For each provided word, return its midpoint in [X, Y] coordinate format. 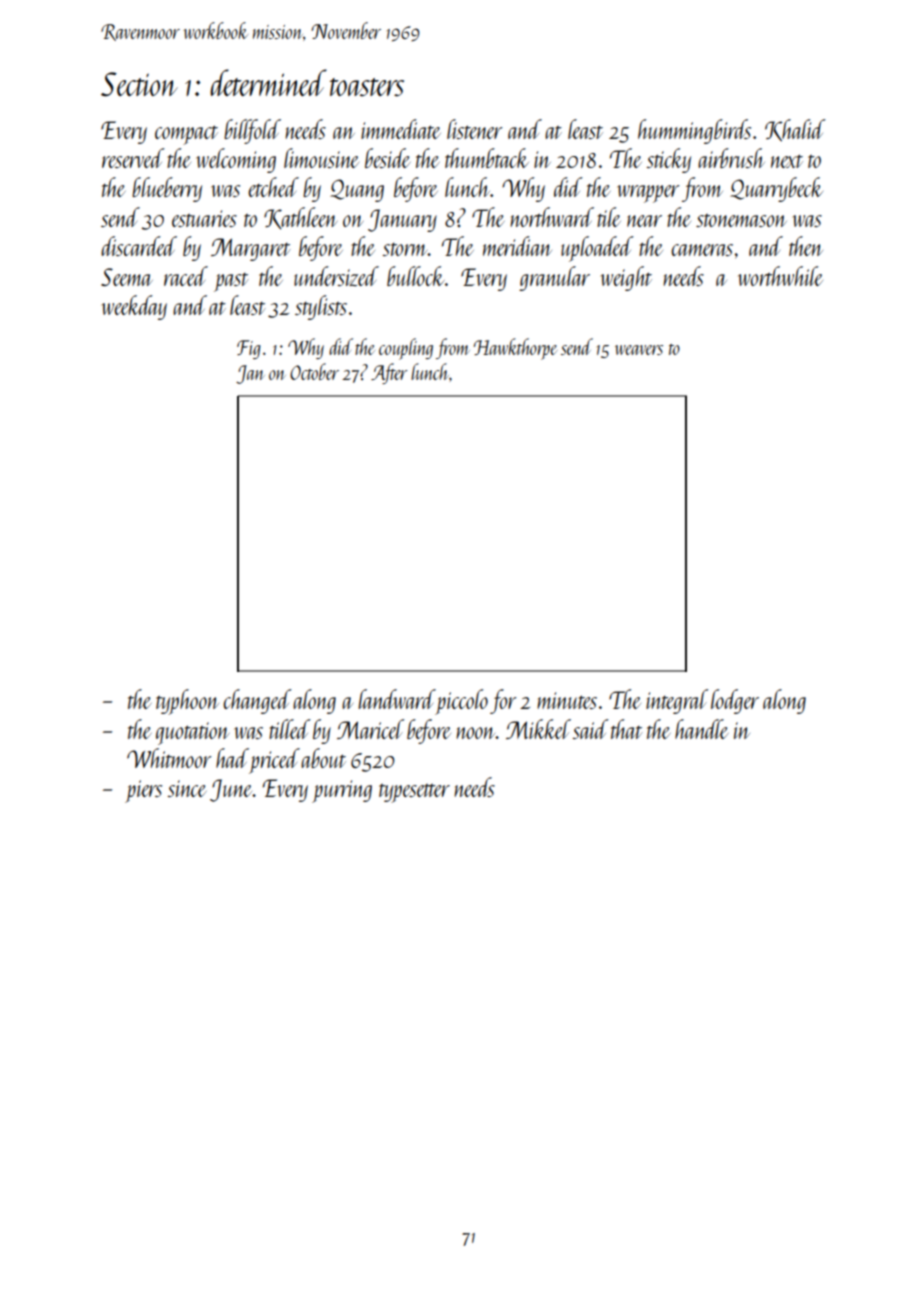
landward [397, 699]
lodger [735, 701]
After [389, 373]
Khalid [795, 130]
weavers [639, 350]
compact [186, 135]
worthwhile [780, 276]
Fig [249, 349]
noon [476, 733]
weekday [134, 307]
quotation [192, 733]
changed [257, 701]
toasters [367, 87]
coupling [406, 349]
